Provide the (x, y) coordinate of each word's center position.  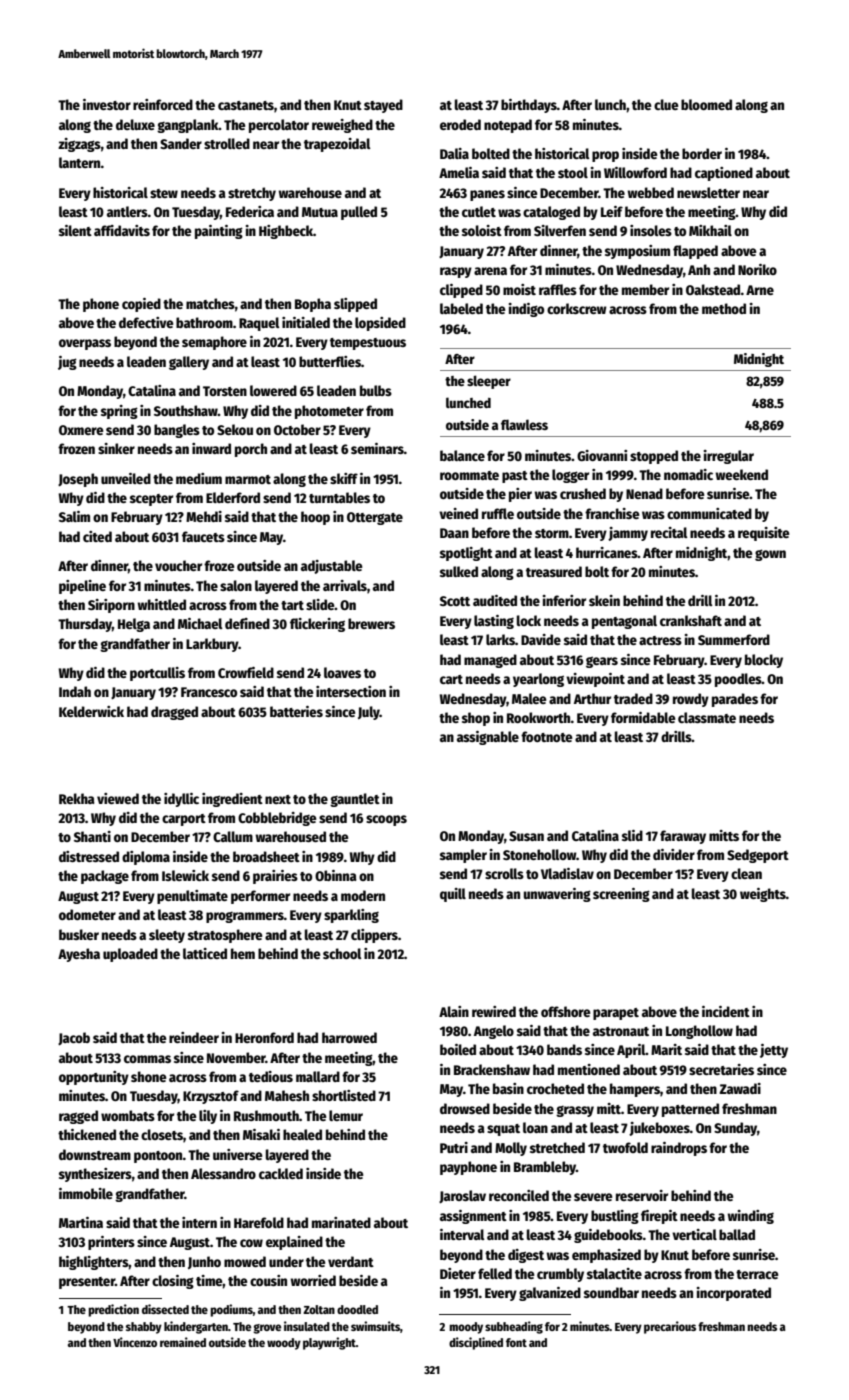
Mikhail (710, 230)
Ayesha (79, 955)
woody (284, 1344)
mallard (318, 1076)
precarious (670, 1327)
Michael (200, 623)
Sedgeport (758, 856)
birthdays (529, 106)
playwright (329, 1343)
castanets (246, 105)
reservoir (642, 1195)
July (369, 713)
